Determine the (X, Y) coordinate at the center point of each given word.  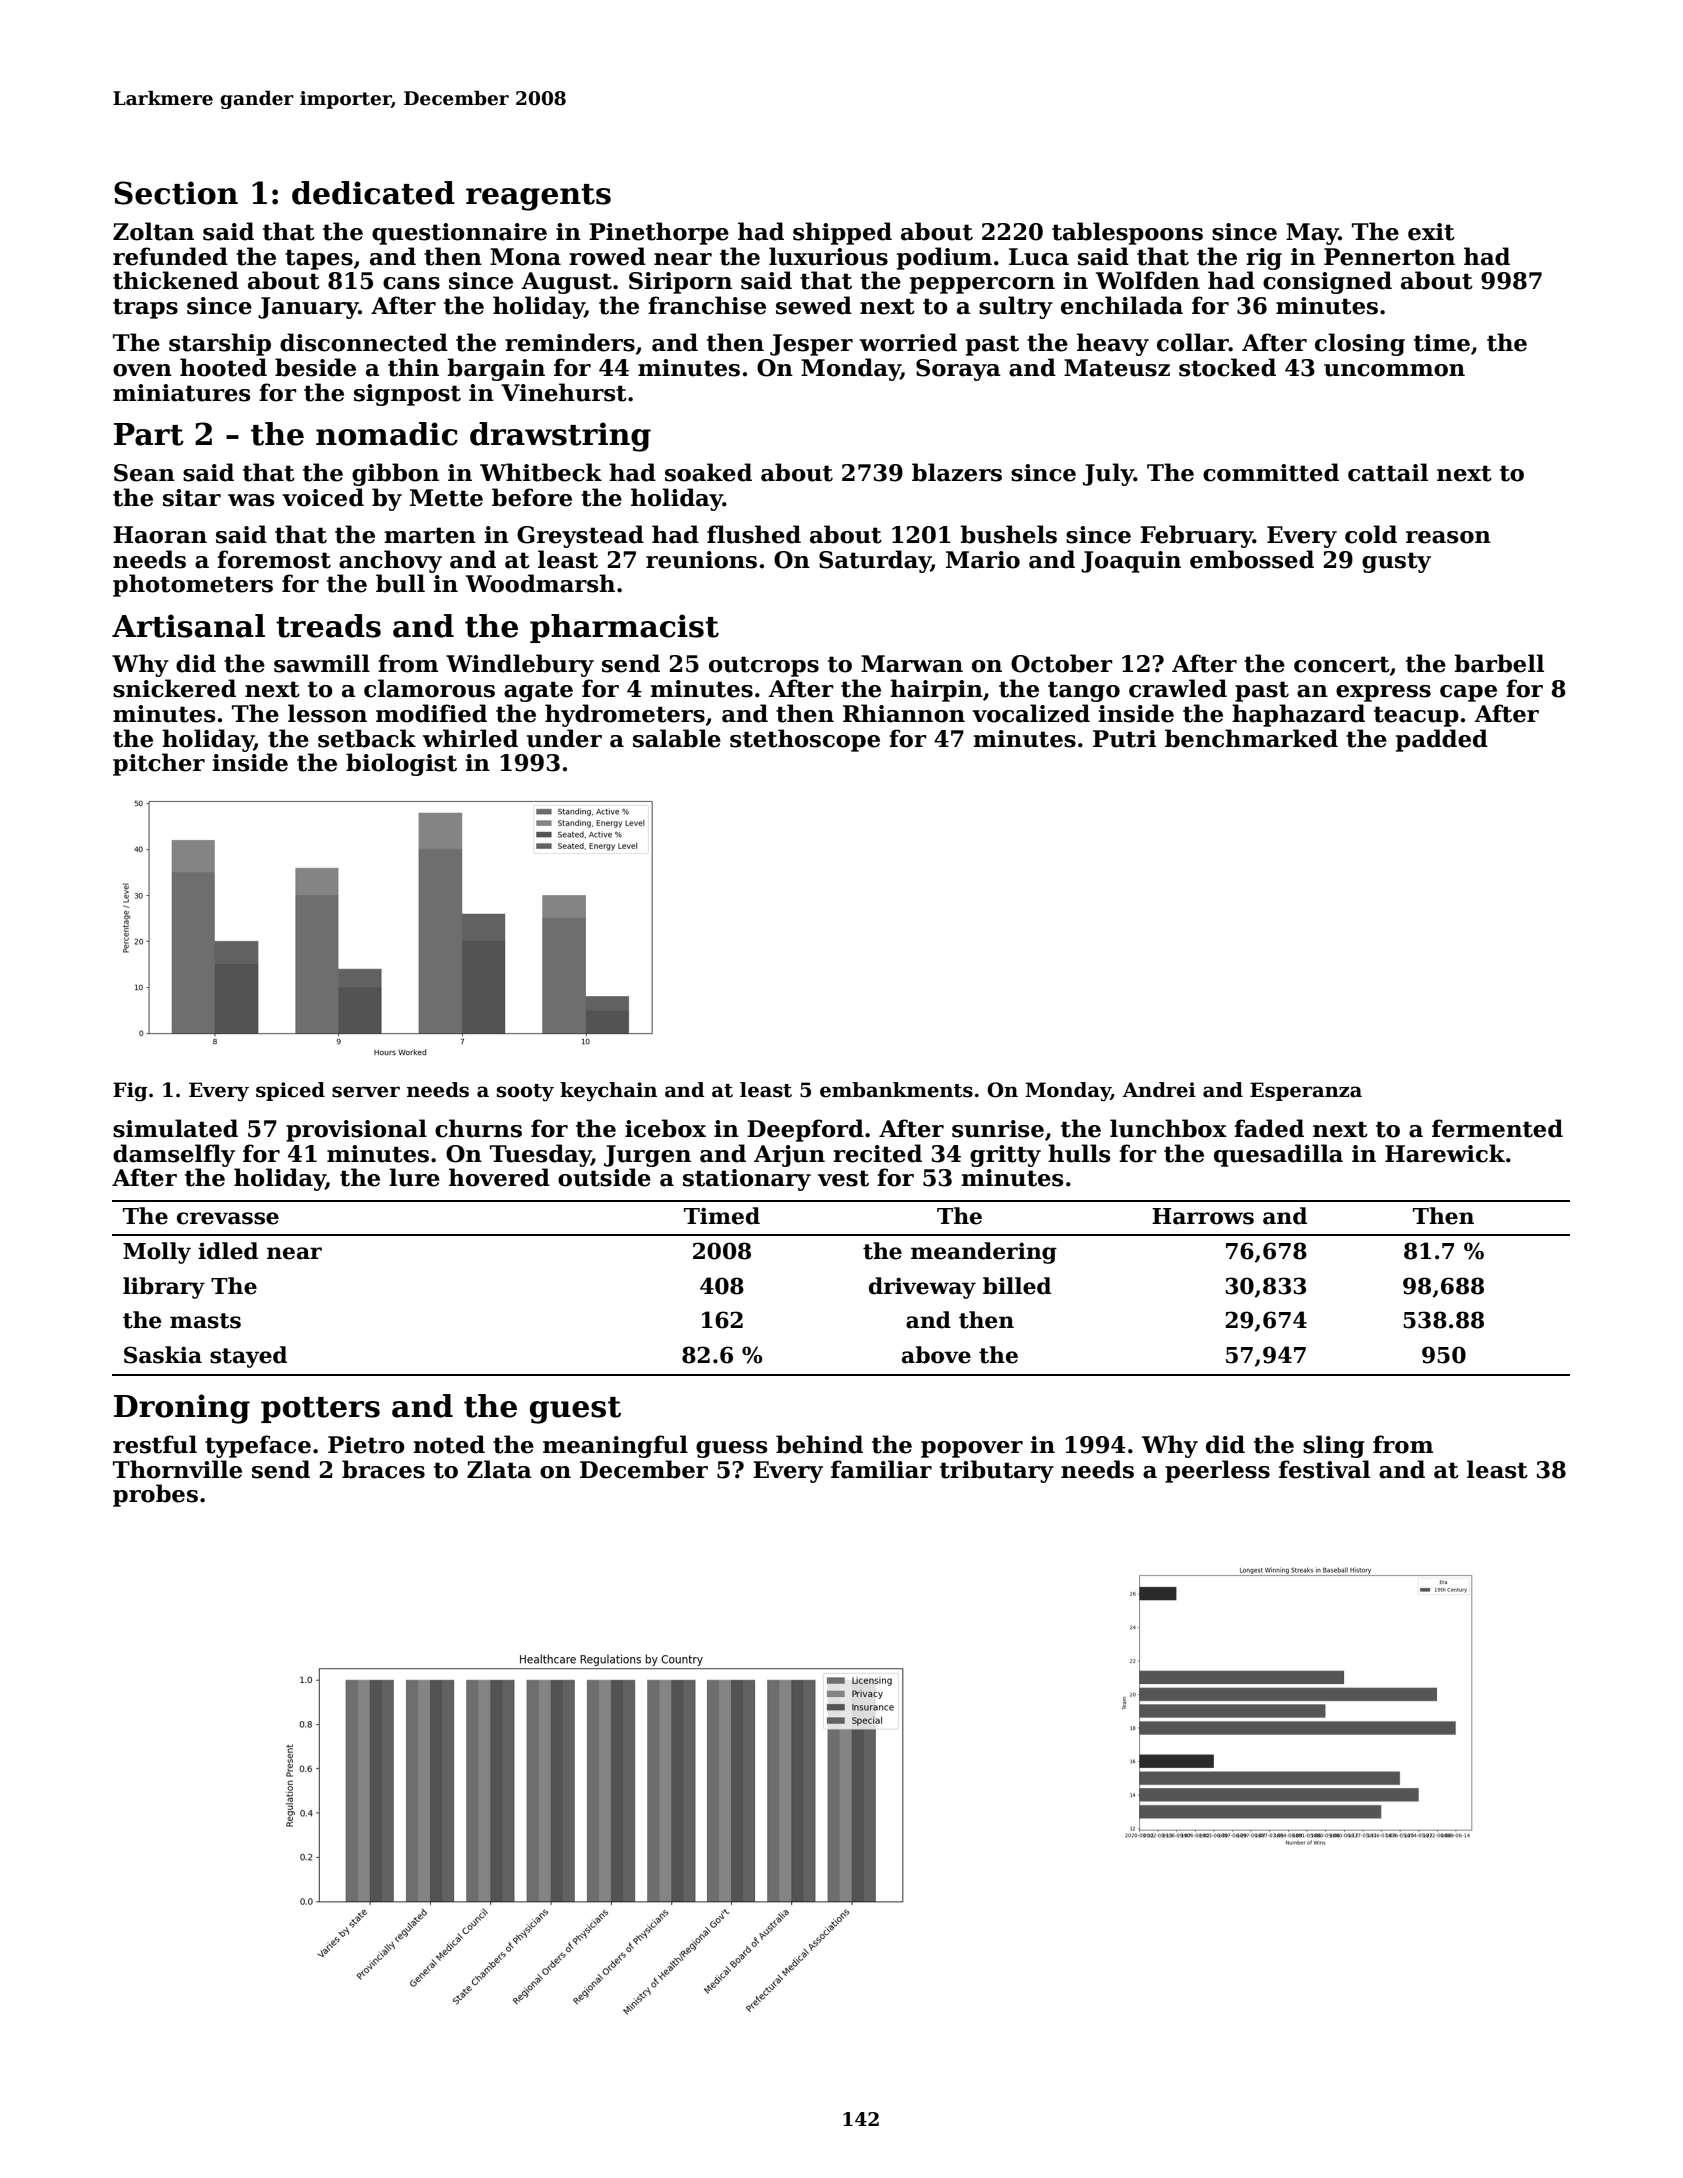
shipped (842, 233)
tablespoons (1127, 233)
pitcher (159, 764)
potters (320, 1410)
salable (677, 738)
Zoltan (153, 231)
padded (1442, 740)
